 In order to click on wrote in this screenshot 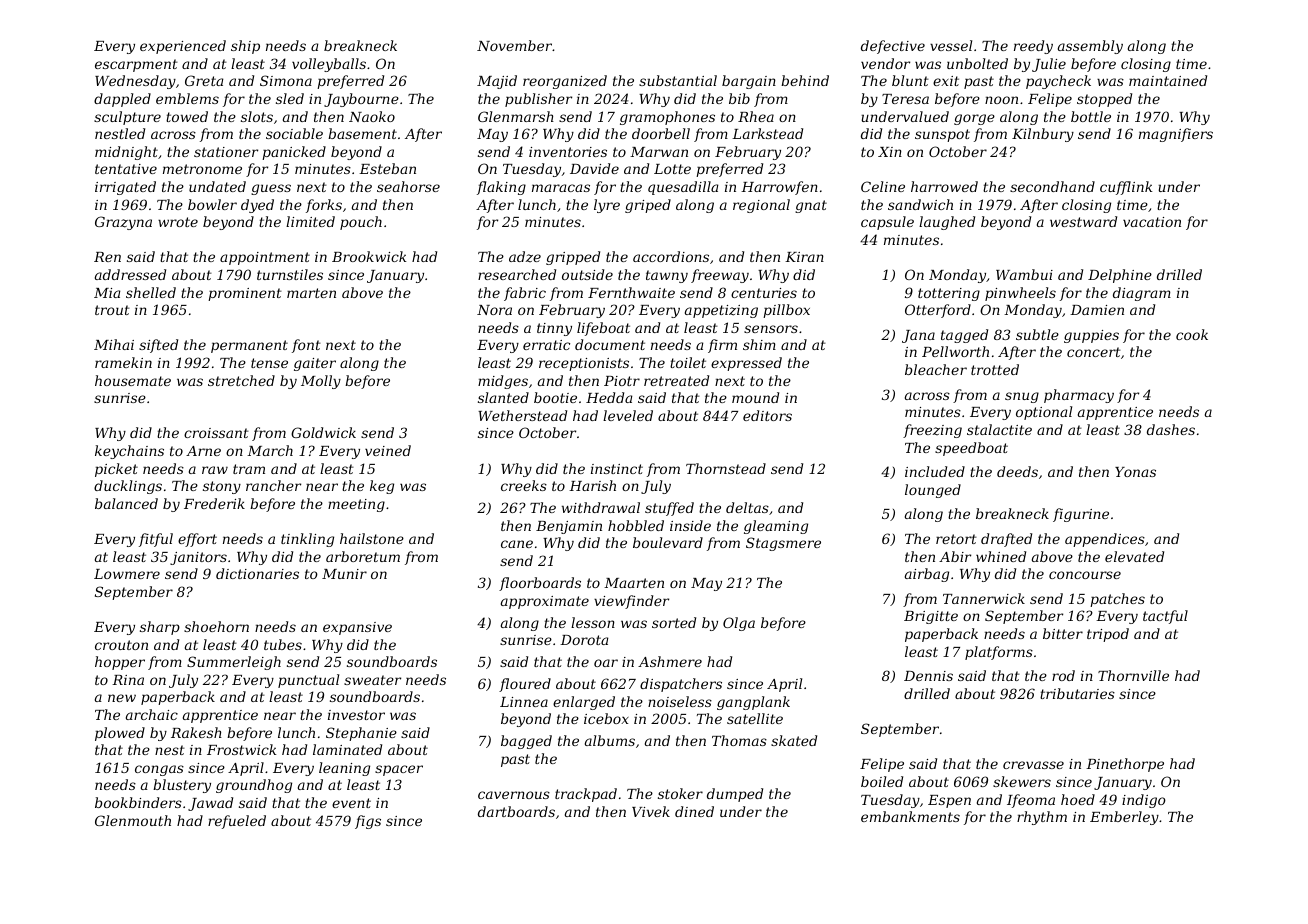, I will do `click(178, 222)`.
